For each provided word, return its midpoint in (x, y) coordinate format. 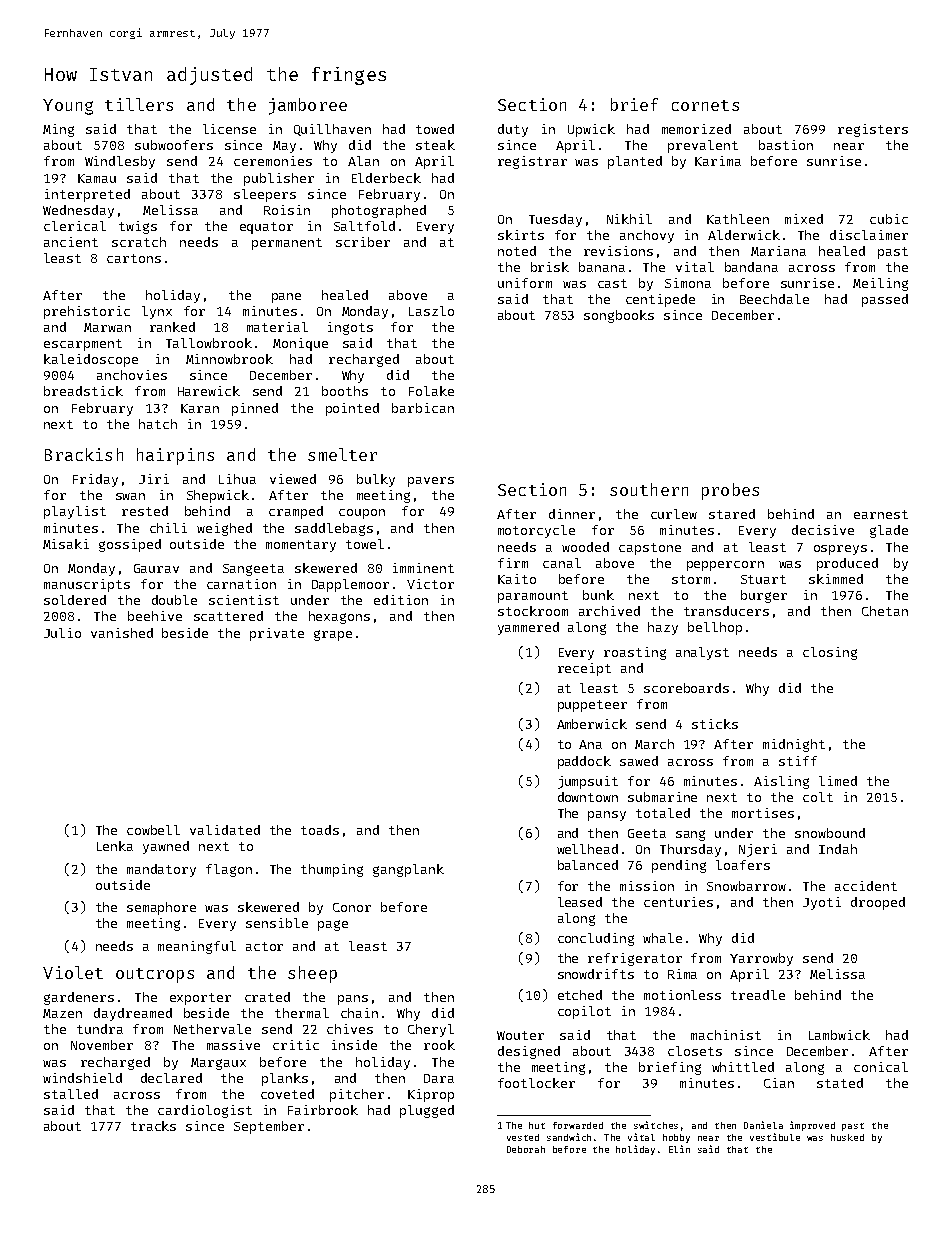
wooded (585, 547)
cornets (705, 105)
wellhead (587, 849)
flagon (229, 870)
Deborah (526, 1149)
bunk (598, 595)
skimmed (836, 579)
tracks (153, 1126)
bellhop (715, 628)
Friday (95, 480)
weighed (224, 529)
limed (838, 781)
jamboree (308, 106)
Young (68, 107)
